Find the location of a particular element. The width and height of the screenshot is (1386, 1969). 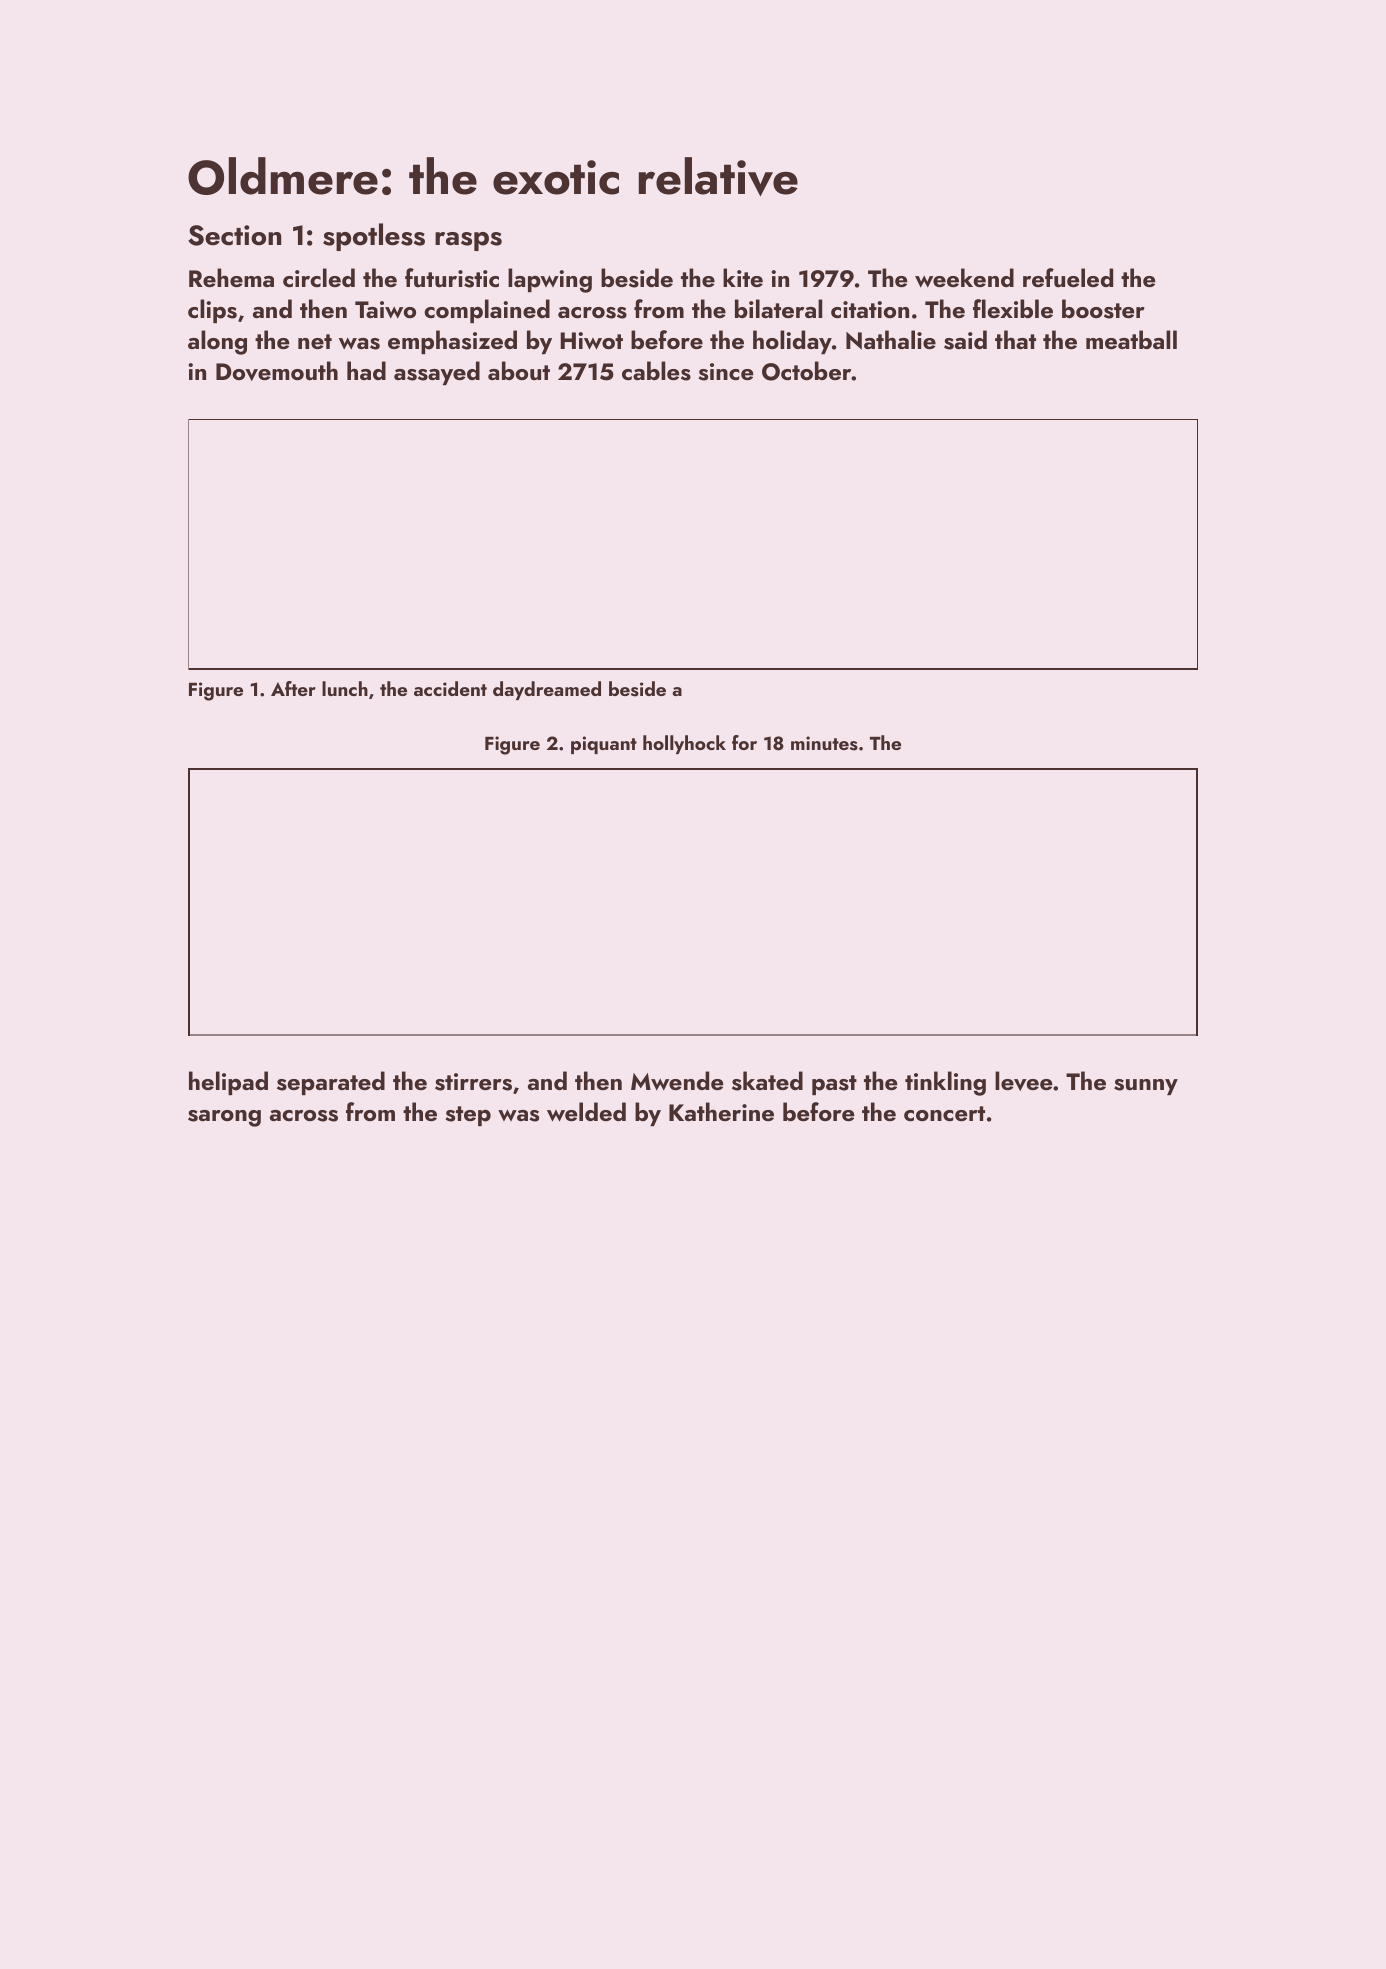

lapwing is located at coordinates (550, 280).
